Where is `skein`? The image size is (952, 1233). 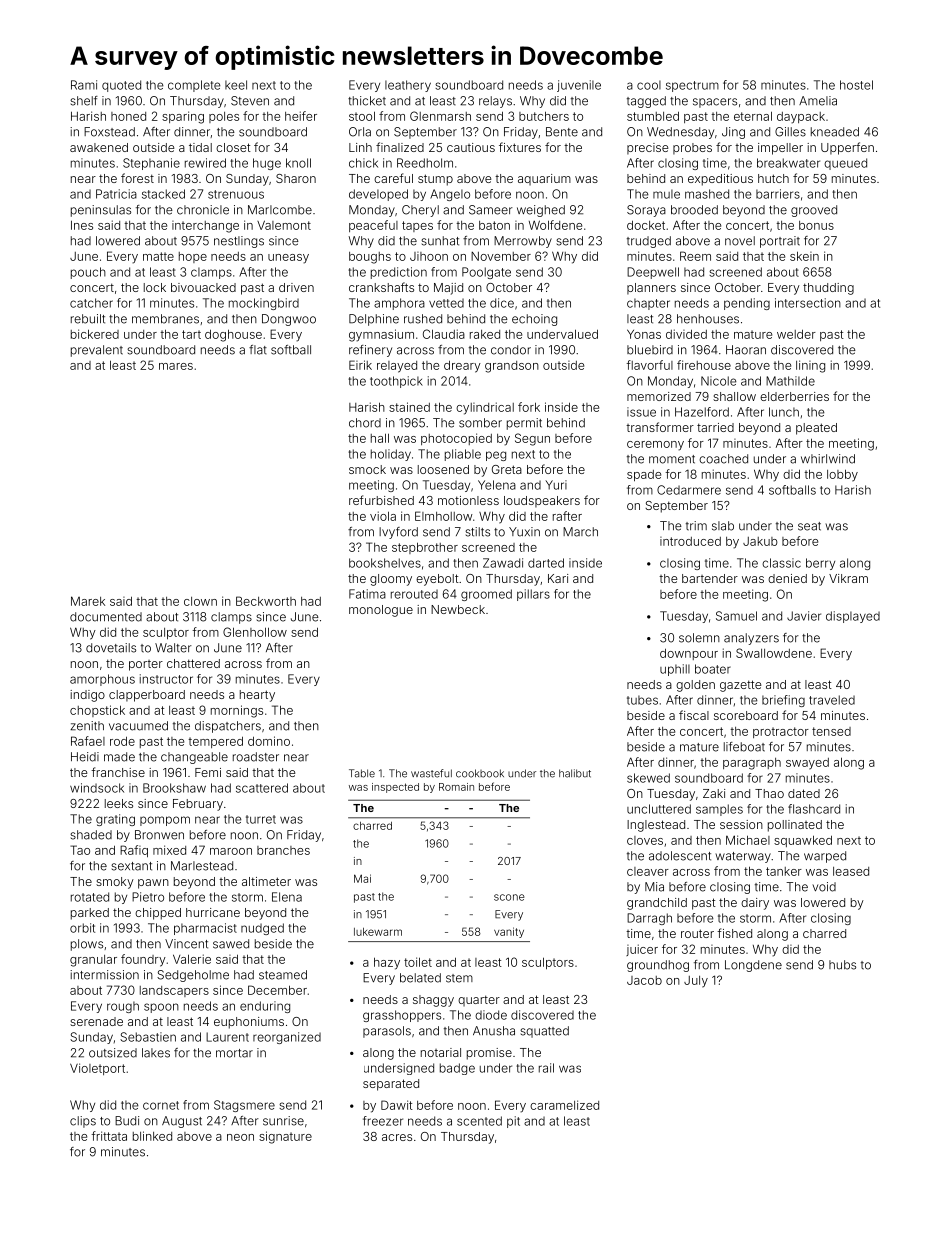
skein is located at coordinates (804, 256).
